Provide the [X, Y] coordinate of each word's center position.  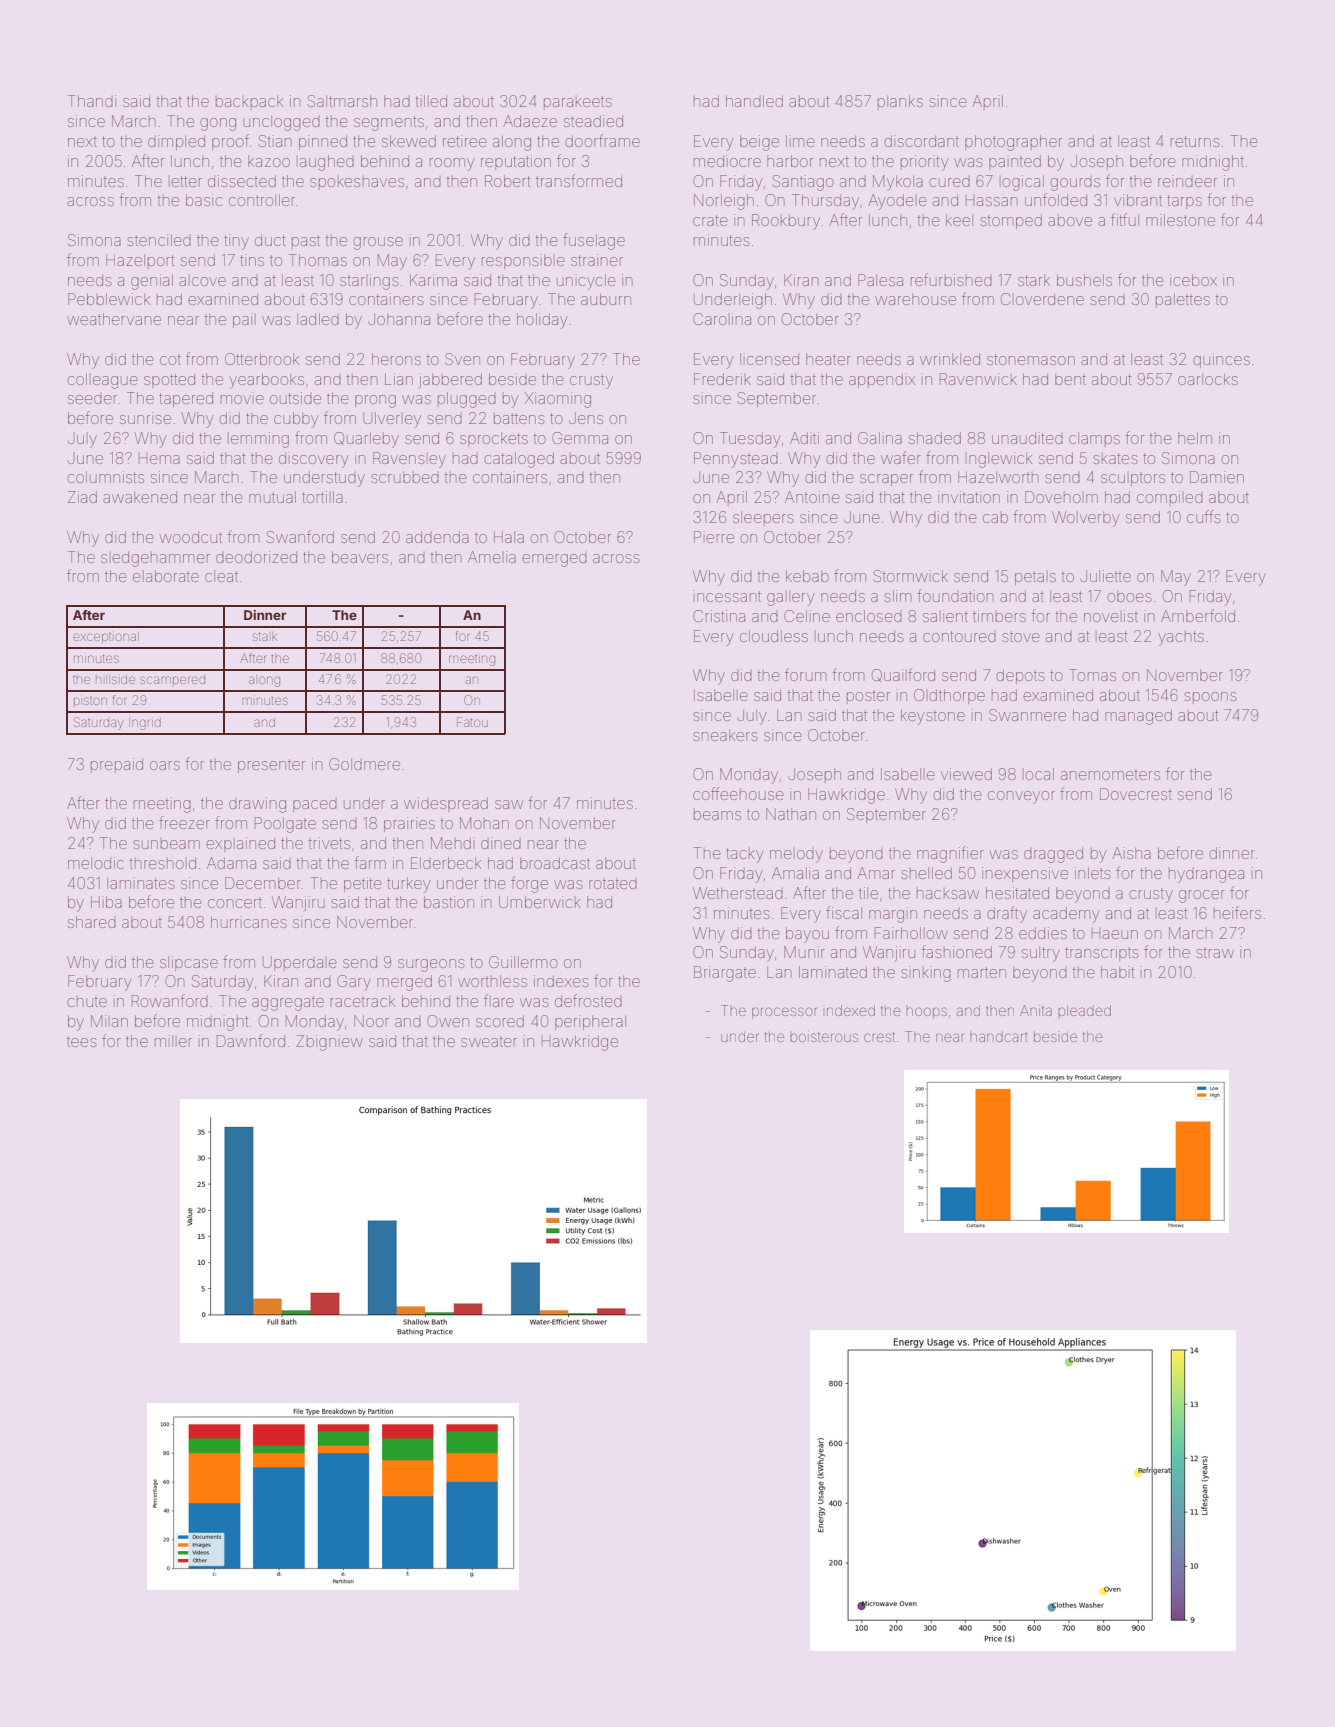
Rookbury [786, 222]
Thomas [318, 260]
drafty [1007, 914]
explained [240, 844]
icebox [1193, 280]
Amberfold [1198, 615]
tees [82, 1041]
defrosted [588, 1000]
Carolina [722, 319]
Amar [876, 873]
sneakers [725, 735]
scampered [172, 680]
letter [185, 181]
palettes [1183, 300]
